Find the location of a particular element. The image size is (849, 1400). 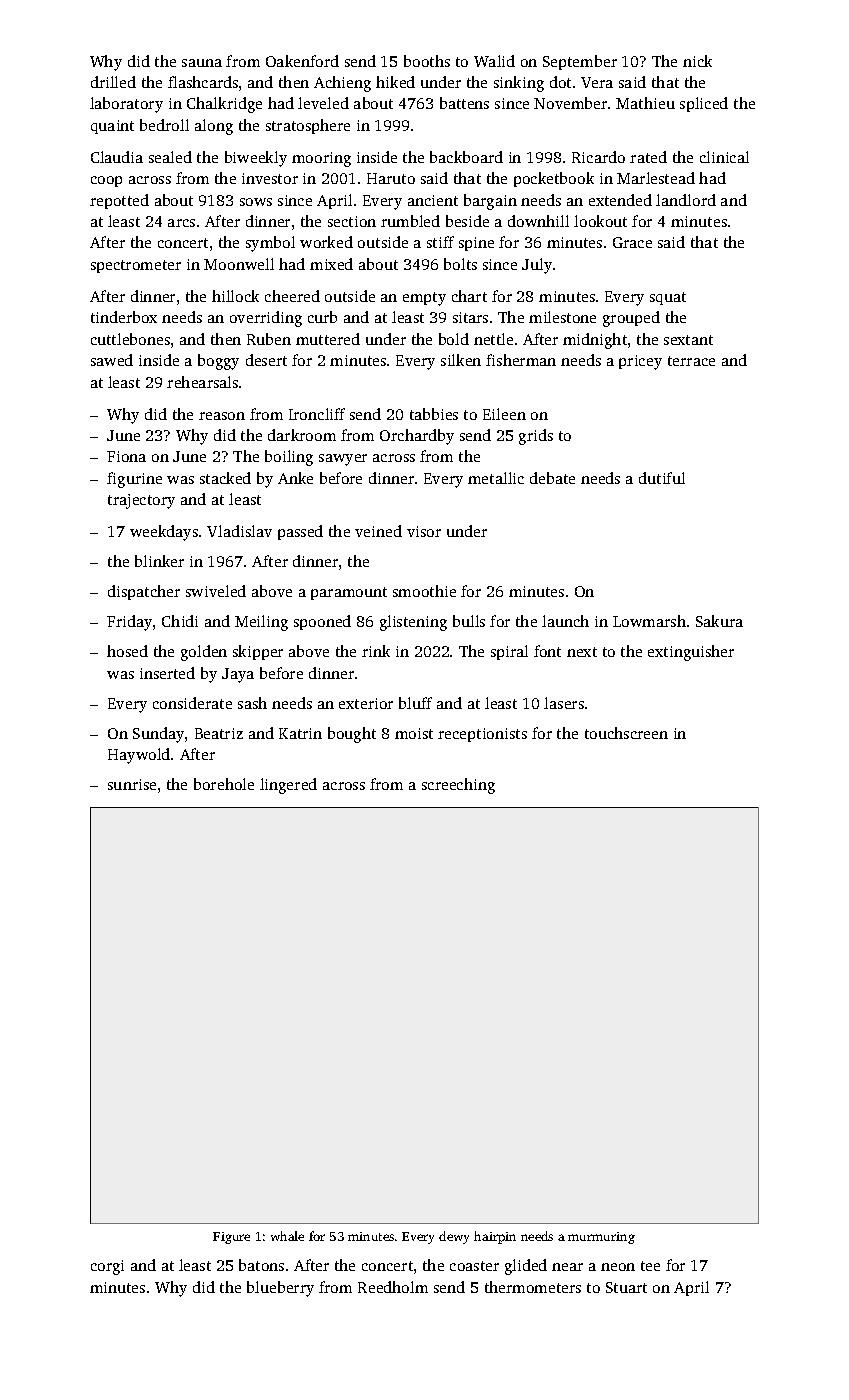

sunrise is located at coordinates (132, 784).
